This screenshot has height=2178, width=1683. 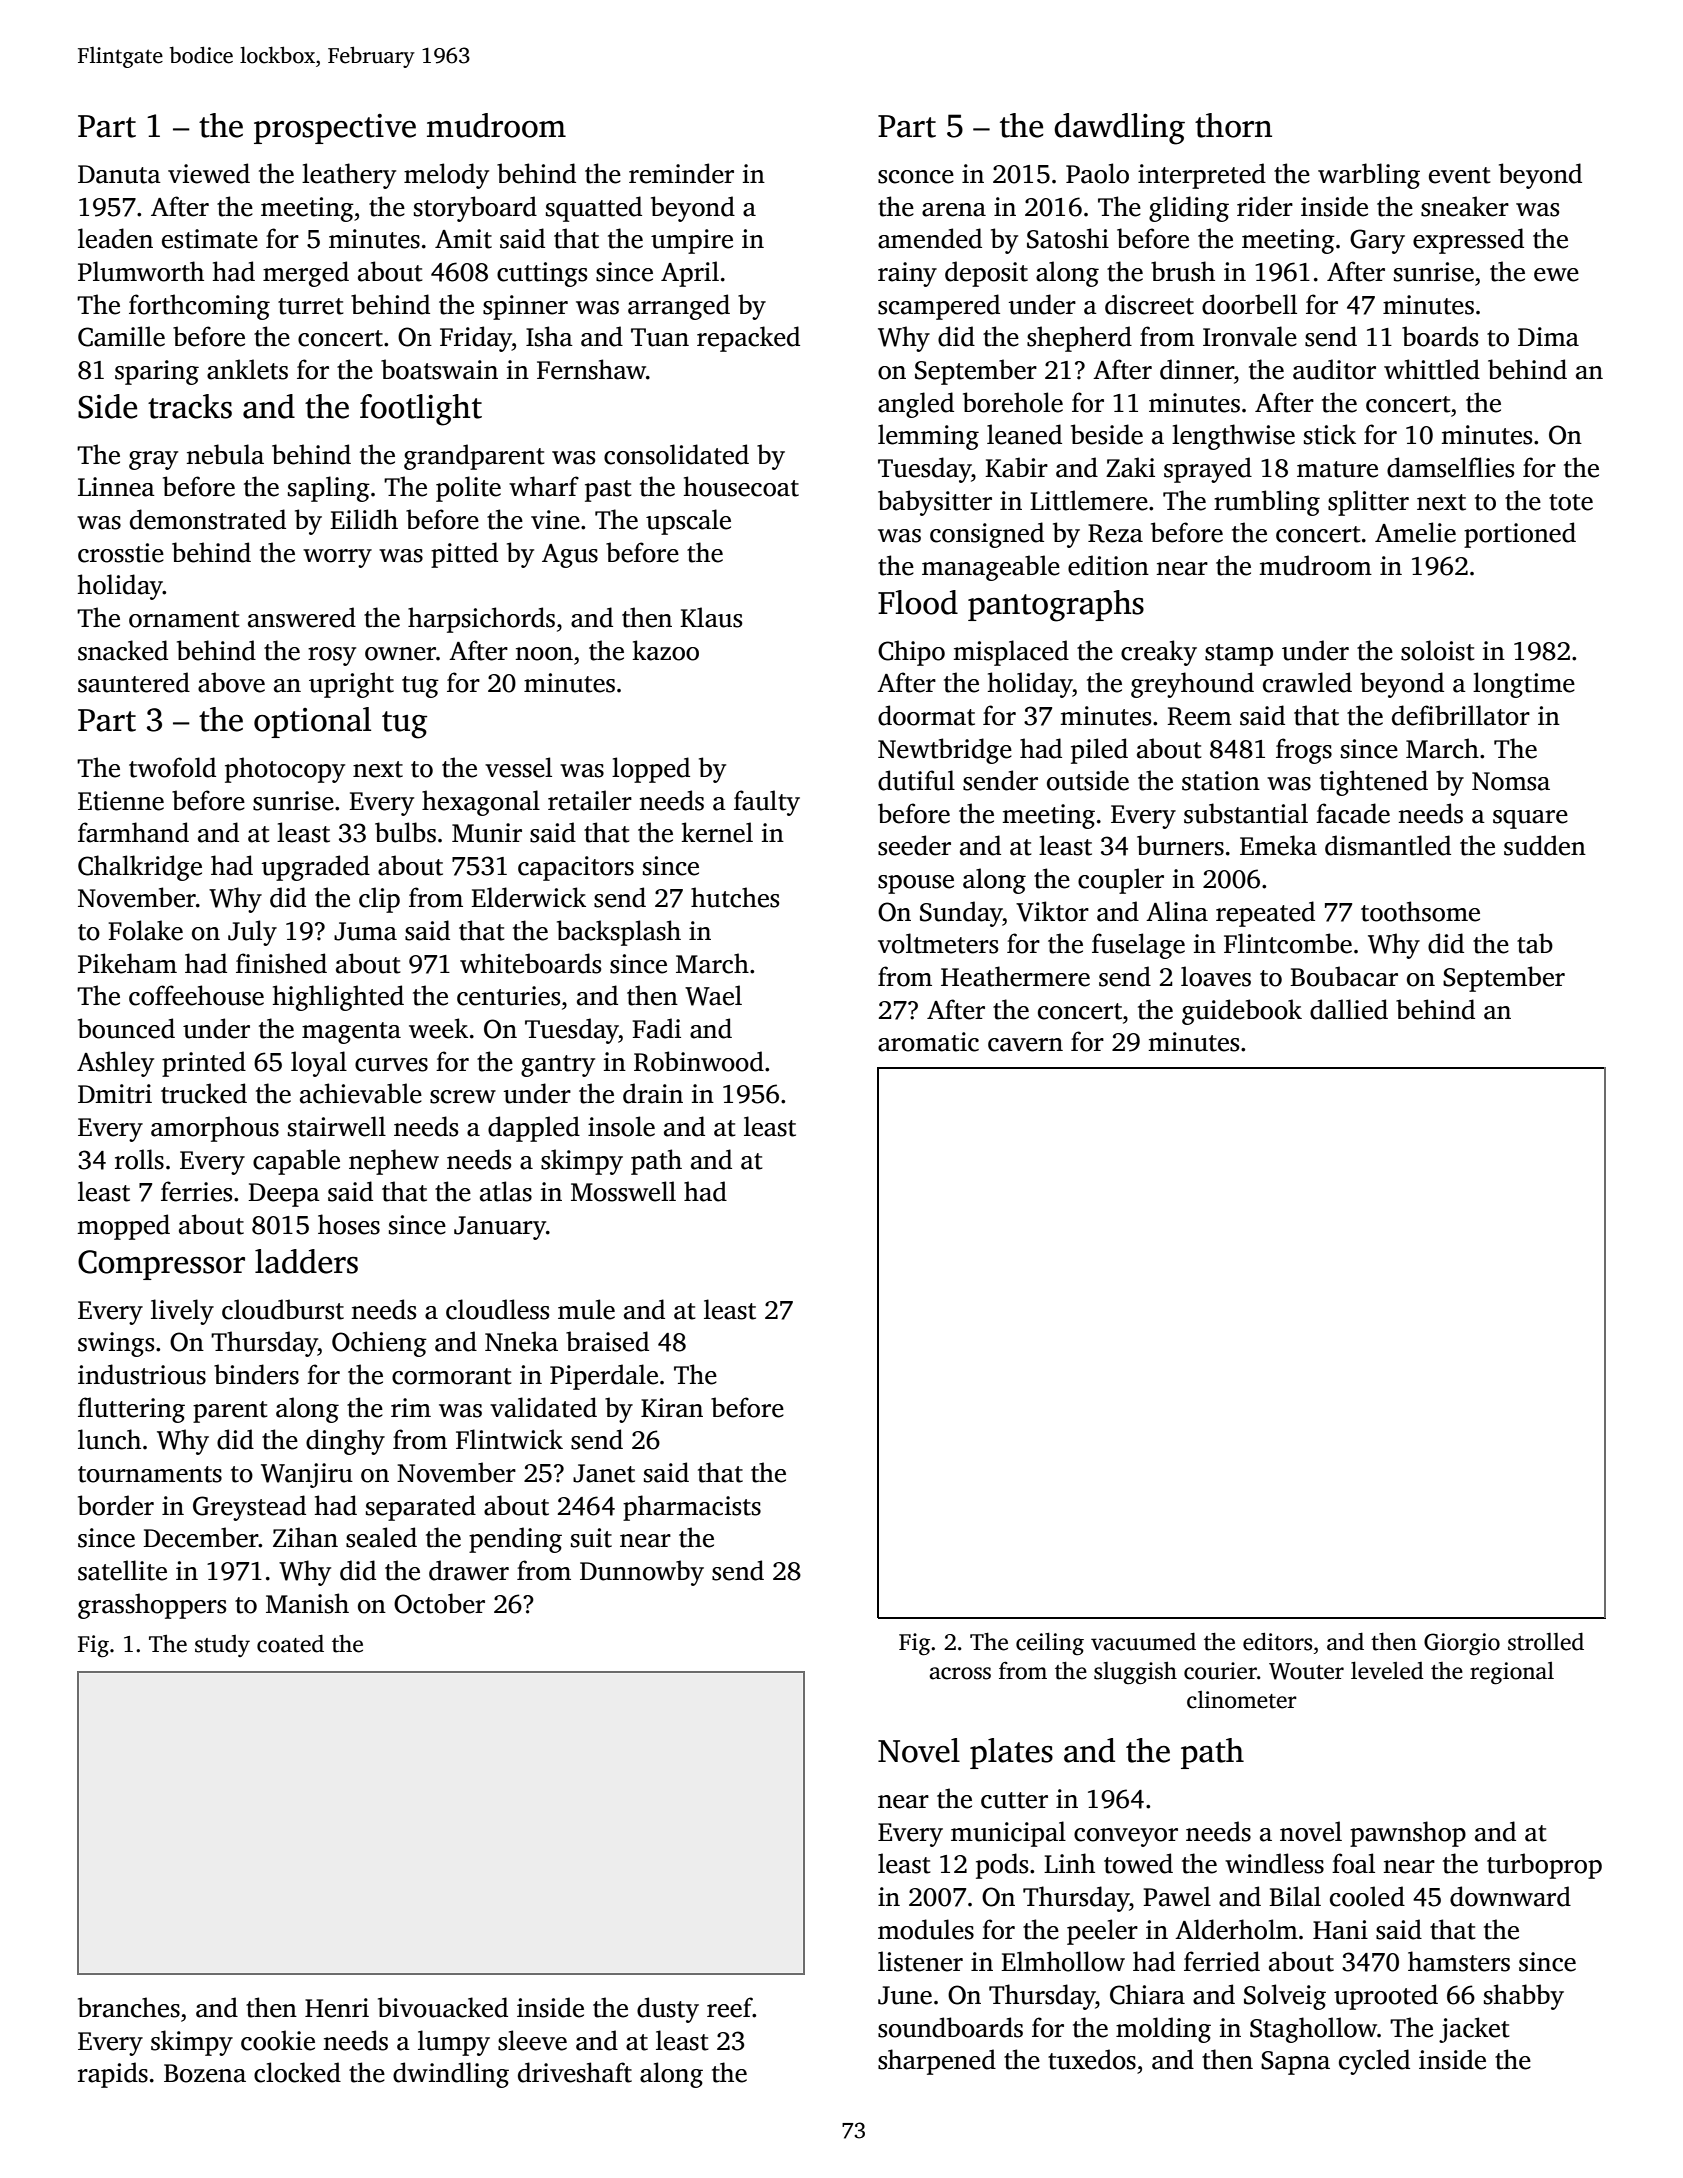 What do you see at coordinates (1197, 369) in the screenshot?
I see `dinner` at bounding box center [1197, 369].
